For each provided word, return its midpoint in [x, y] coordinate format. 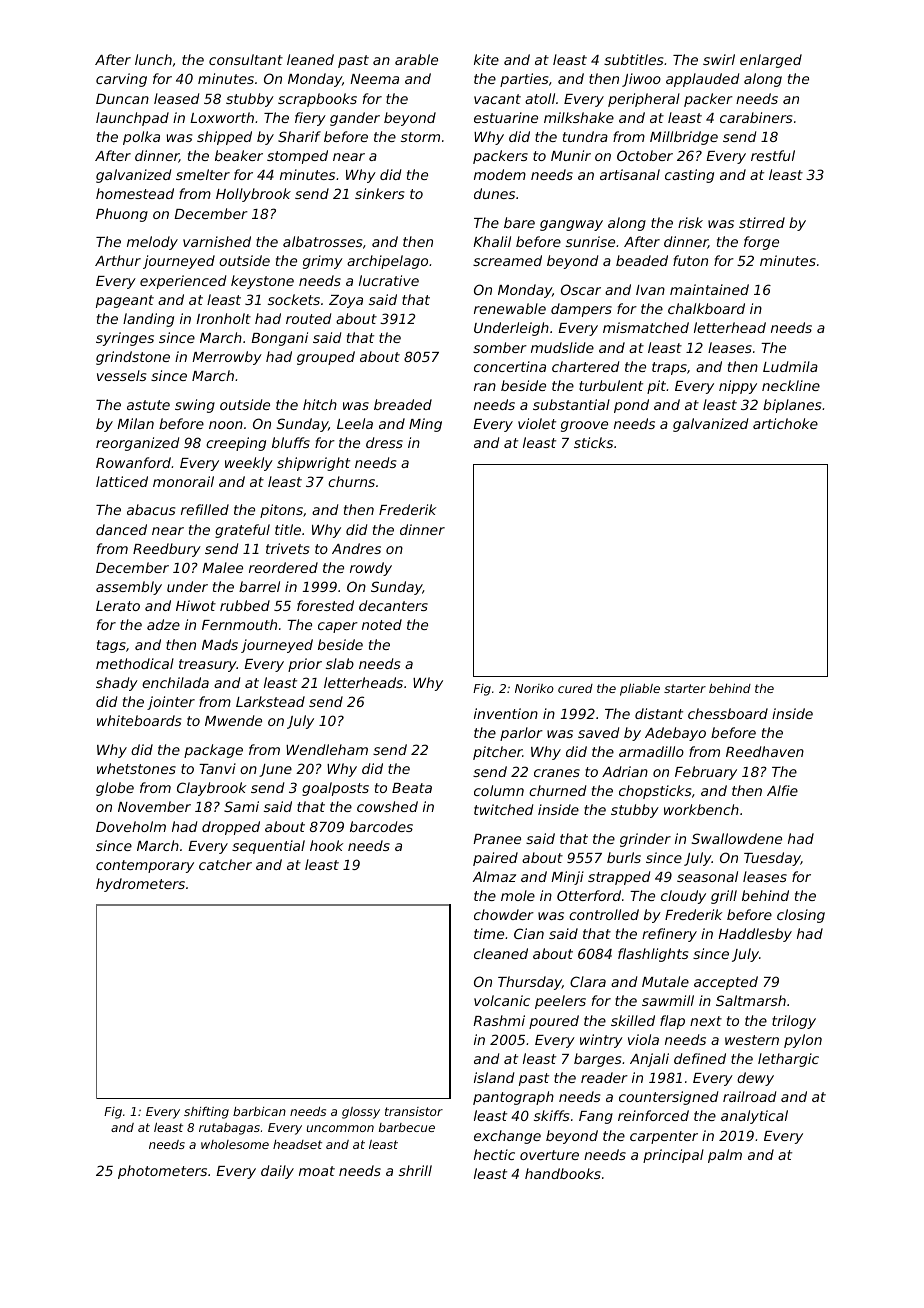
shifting [206, 1113]
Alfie [782, 790]
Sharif [299, 136]
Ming [425, 425]
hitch [320, 404]
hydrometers [140, 885]
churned [557, 790]
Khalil [492, 241]
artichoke [785, 423]
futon [690, 260]
